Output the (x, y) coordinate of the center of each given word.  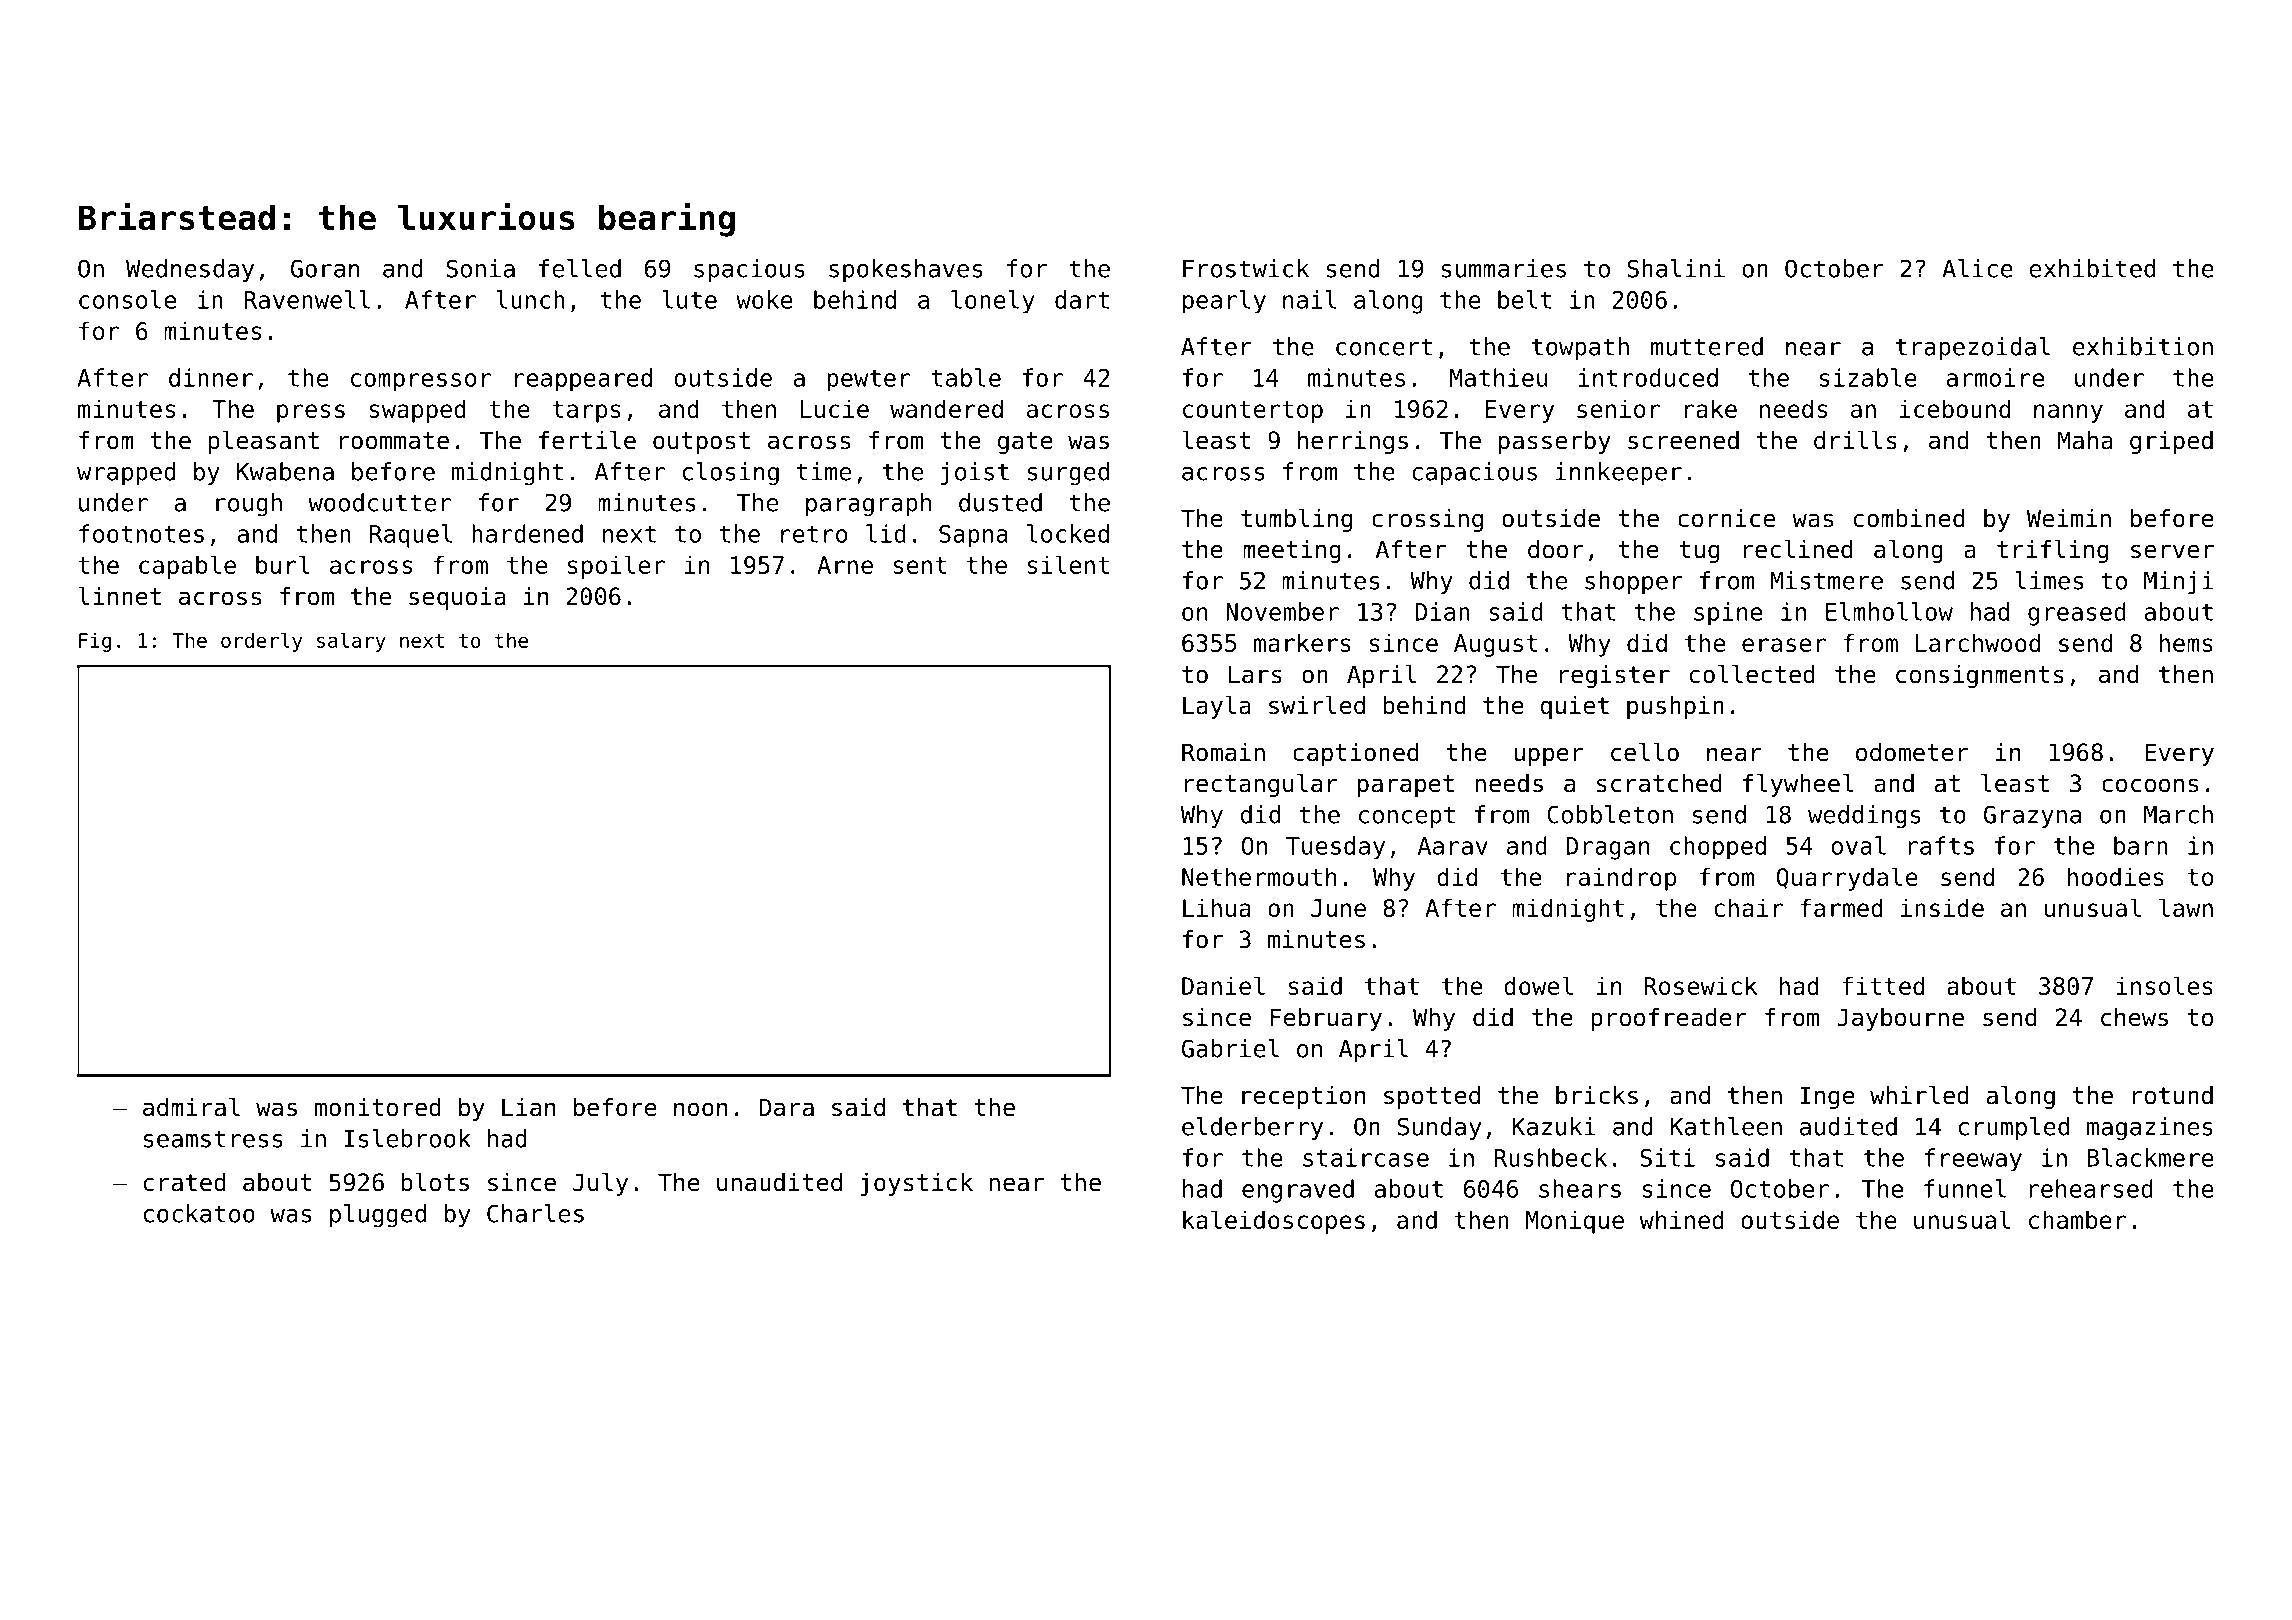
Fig (95, 642)
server (2172, 551)
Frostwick (1246, 268)
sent (920, 565)
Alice (1977, 268)
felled (580, 268)
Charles (535, 1213)
